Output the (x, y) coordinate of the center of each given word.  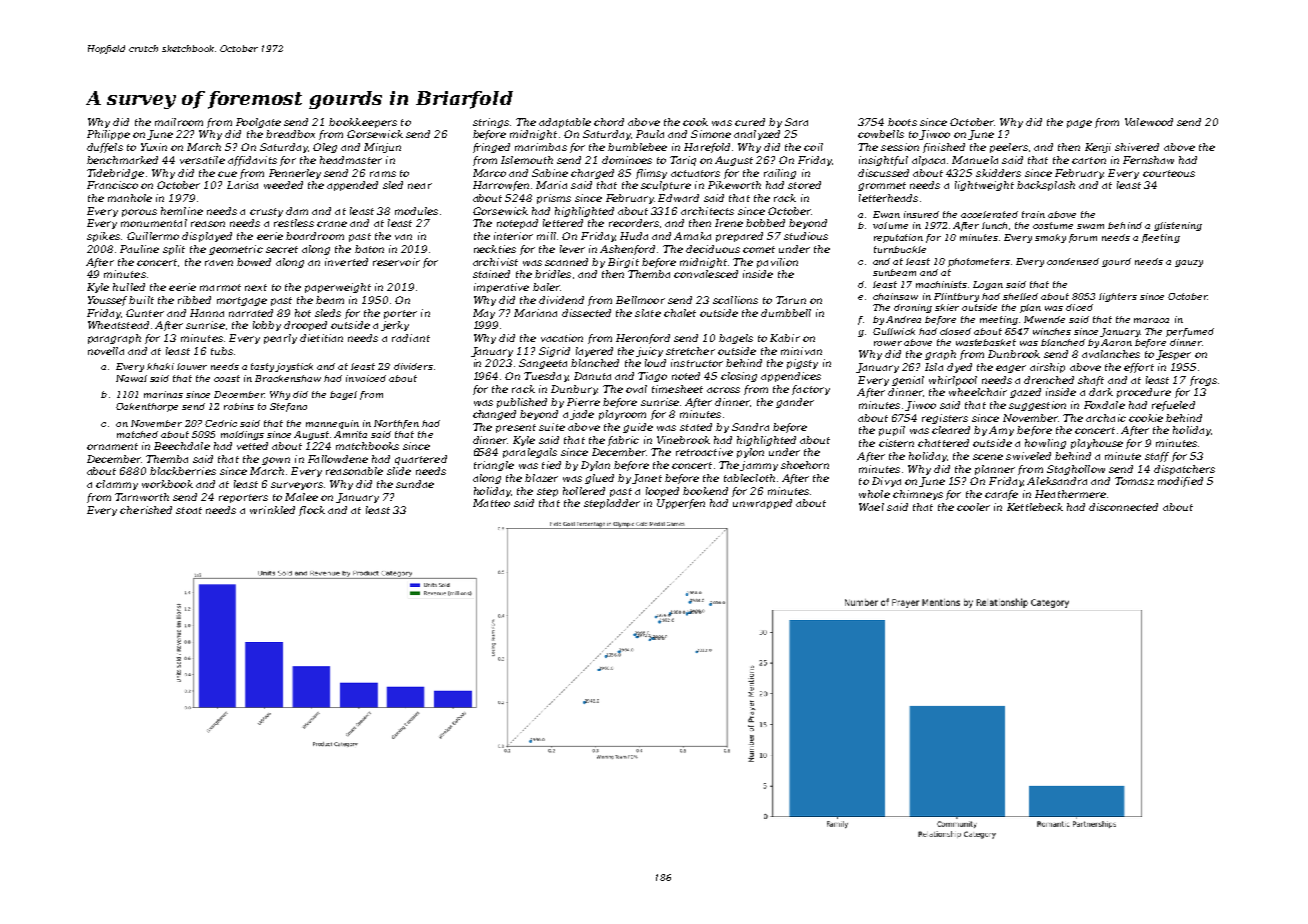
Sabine (550, 173)
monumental (154, 223)
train (1033, 214)
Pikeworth (734, 185)
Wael (871, 507)
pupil (892, 431)
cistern (896, 443)
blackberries (183, 471)
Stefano (288, 407)
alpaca (928, 161)
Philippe (108, 135)
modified (1180, 482)
